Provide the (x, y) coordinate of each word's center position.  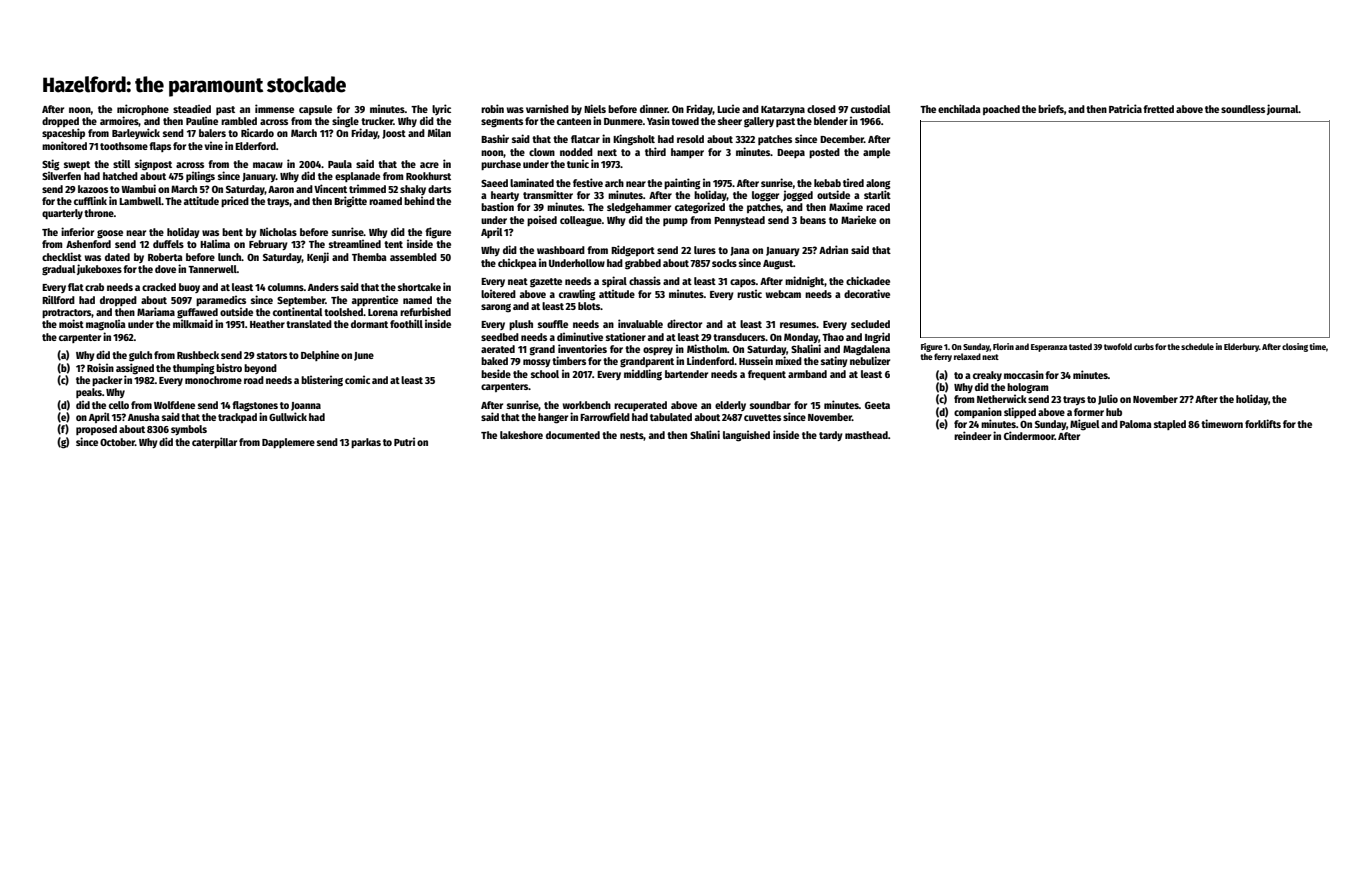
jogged (798, 196)
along (878, 184)
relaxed (967, 356)
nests (632, 436)
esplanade (357, 177)
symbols (189, 430)
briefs (1051, 108)
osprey (658, 351)
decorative (867, 293)
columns (286, 287)
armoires (119, 121)
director (684, 323)
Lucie (728, 108)
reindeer (972, 435)
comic (357, 379)
